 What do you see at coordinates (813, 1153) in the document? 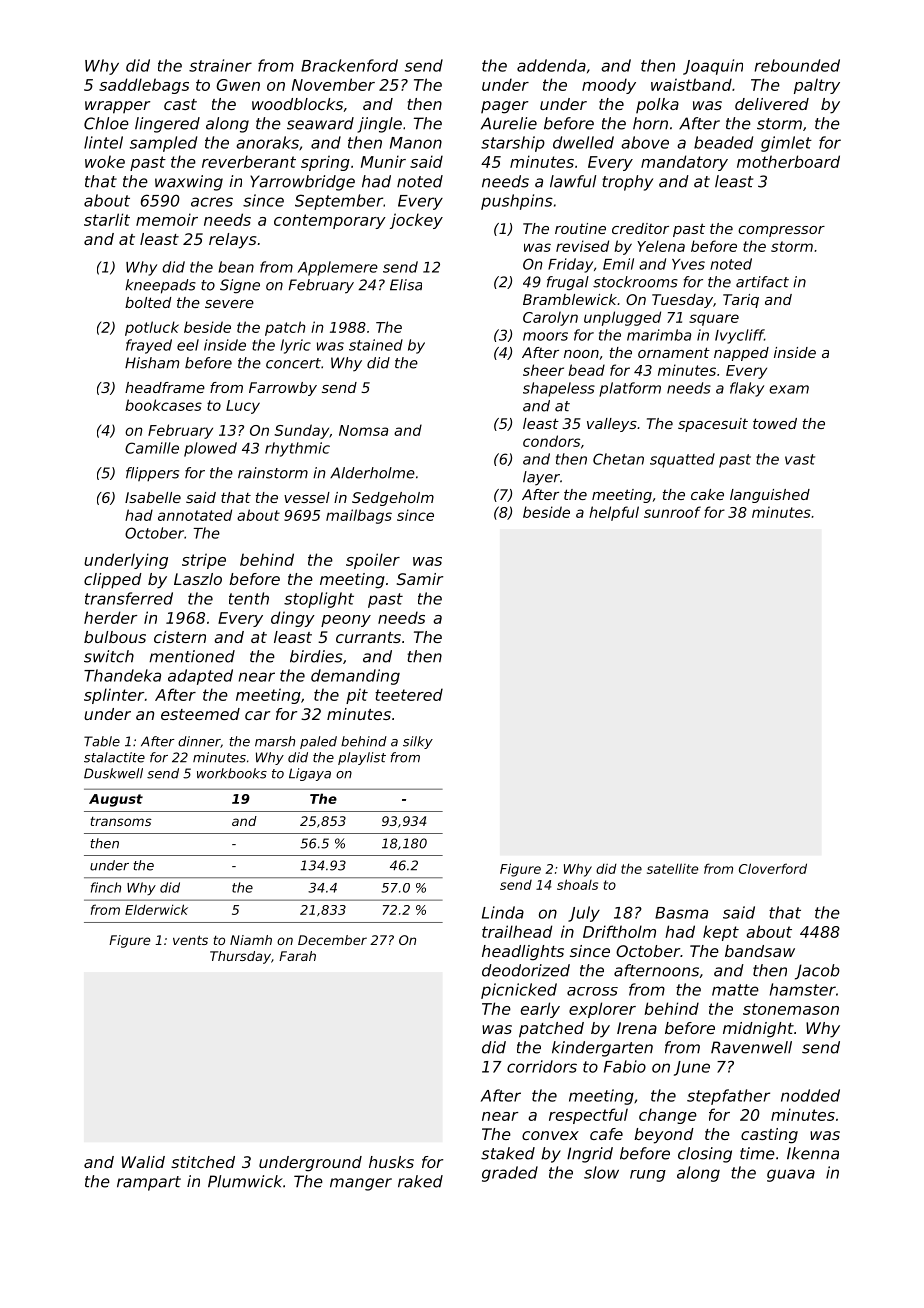
I see `Ikenna` at bounding box center [813, 1153].
